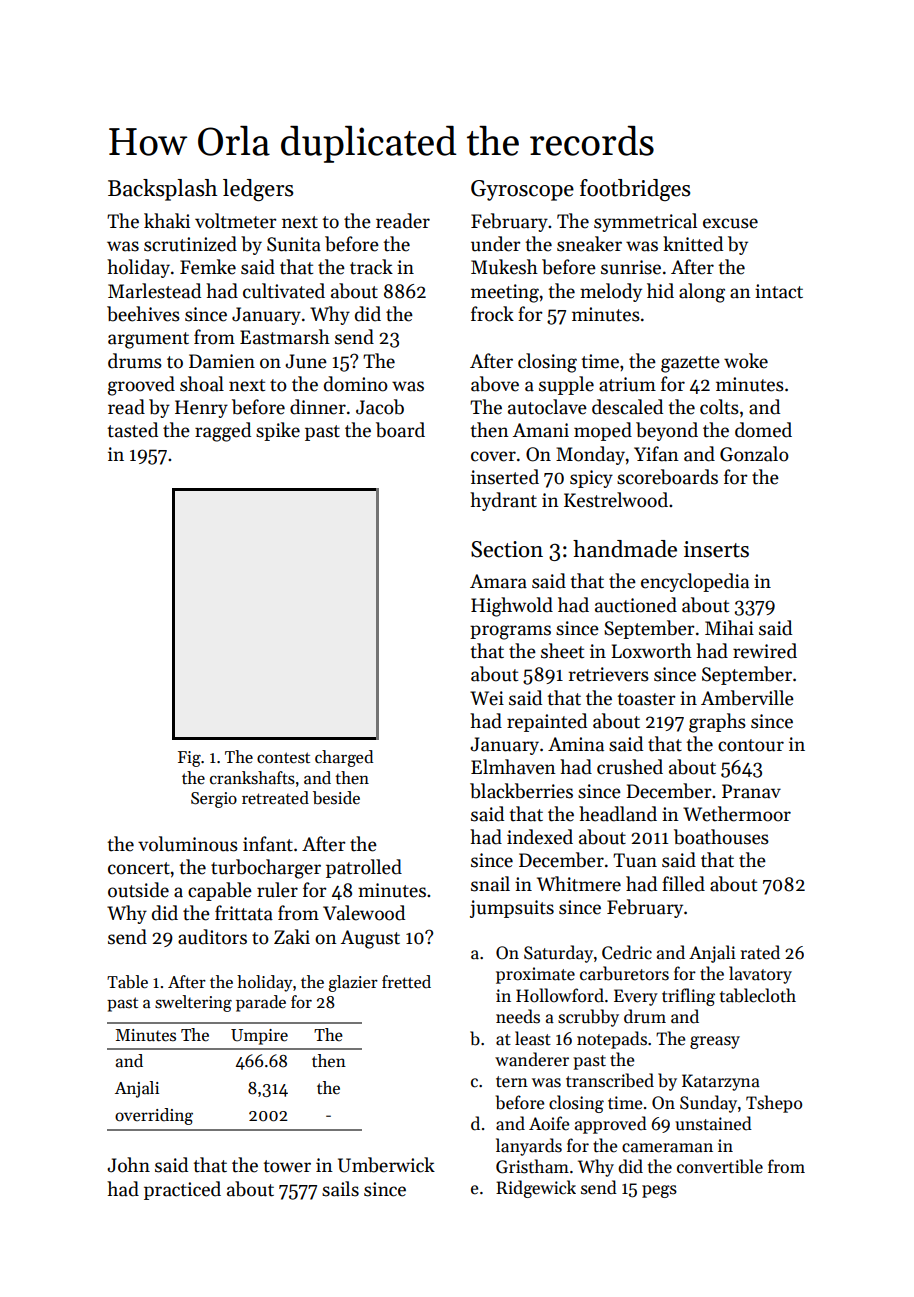 The image size is (914, 1297). I want to click on Elmhaven, so click(513, 767).
